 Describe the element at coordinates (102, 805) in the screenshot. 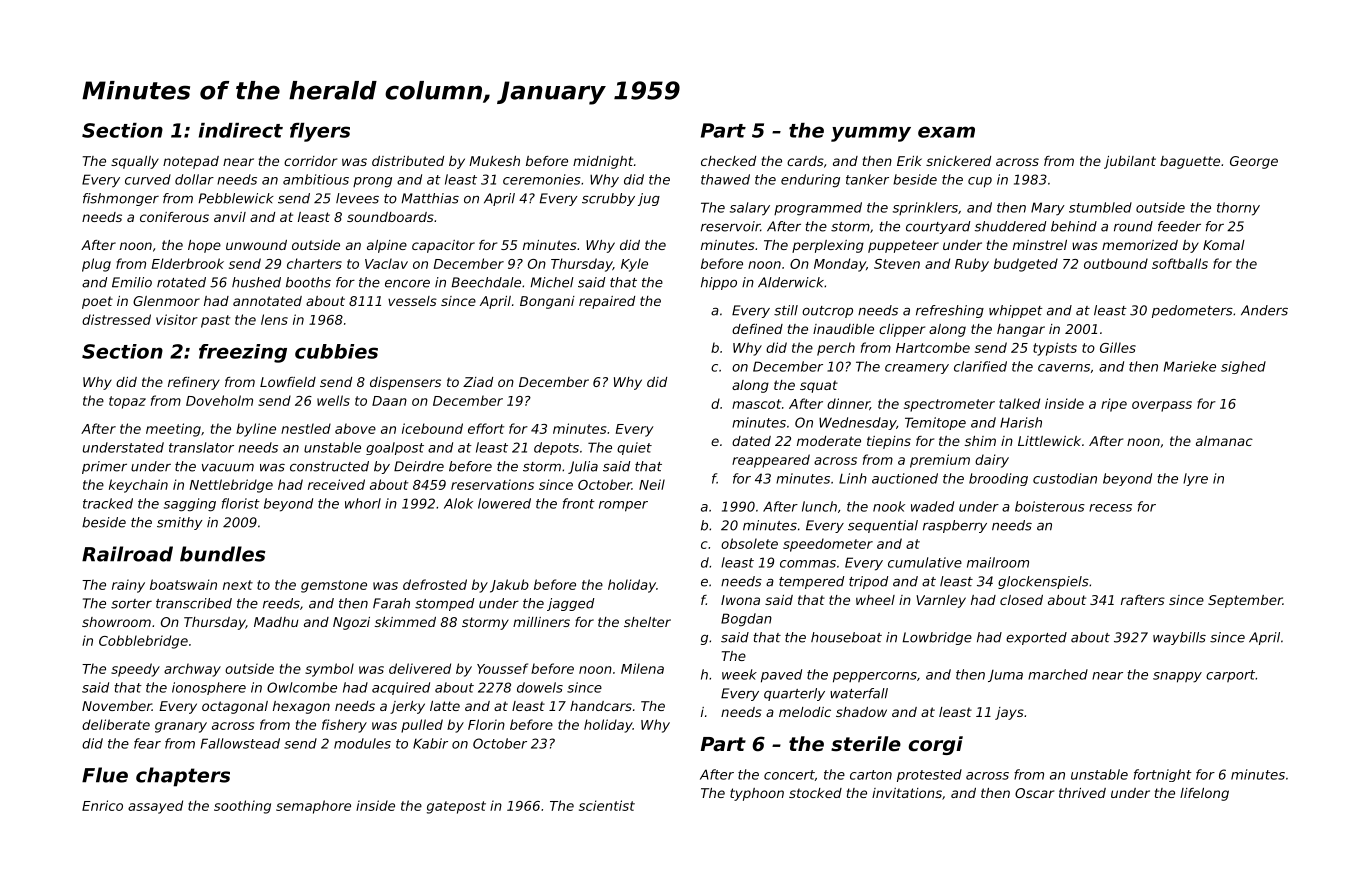

I see `Enrico` at that location.
